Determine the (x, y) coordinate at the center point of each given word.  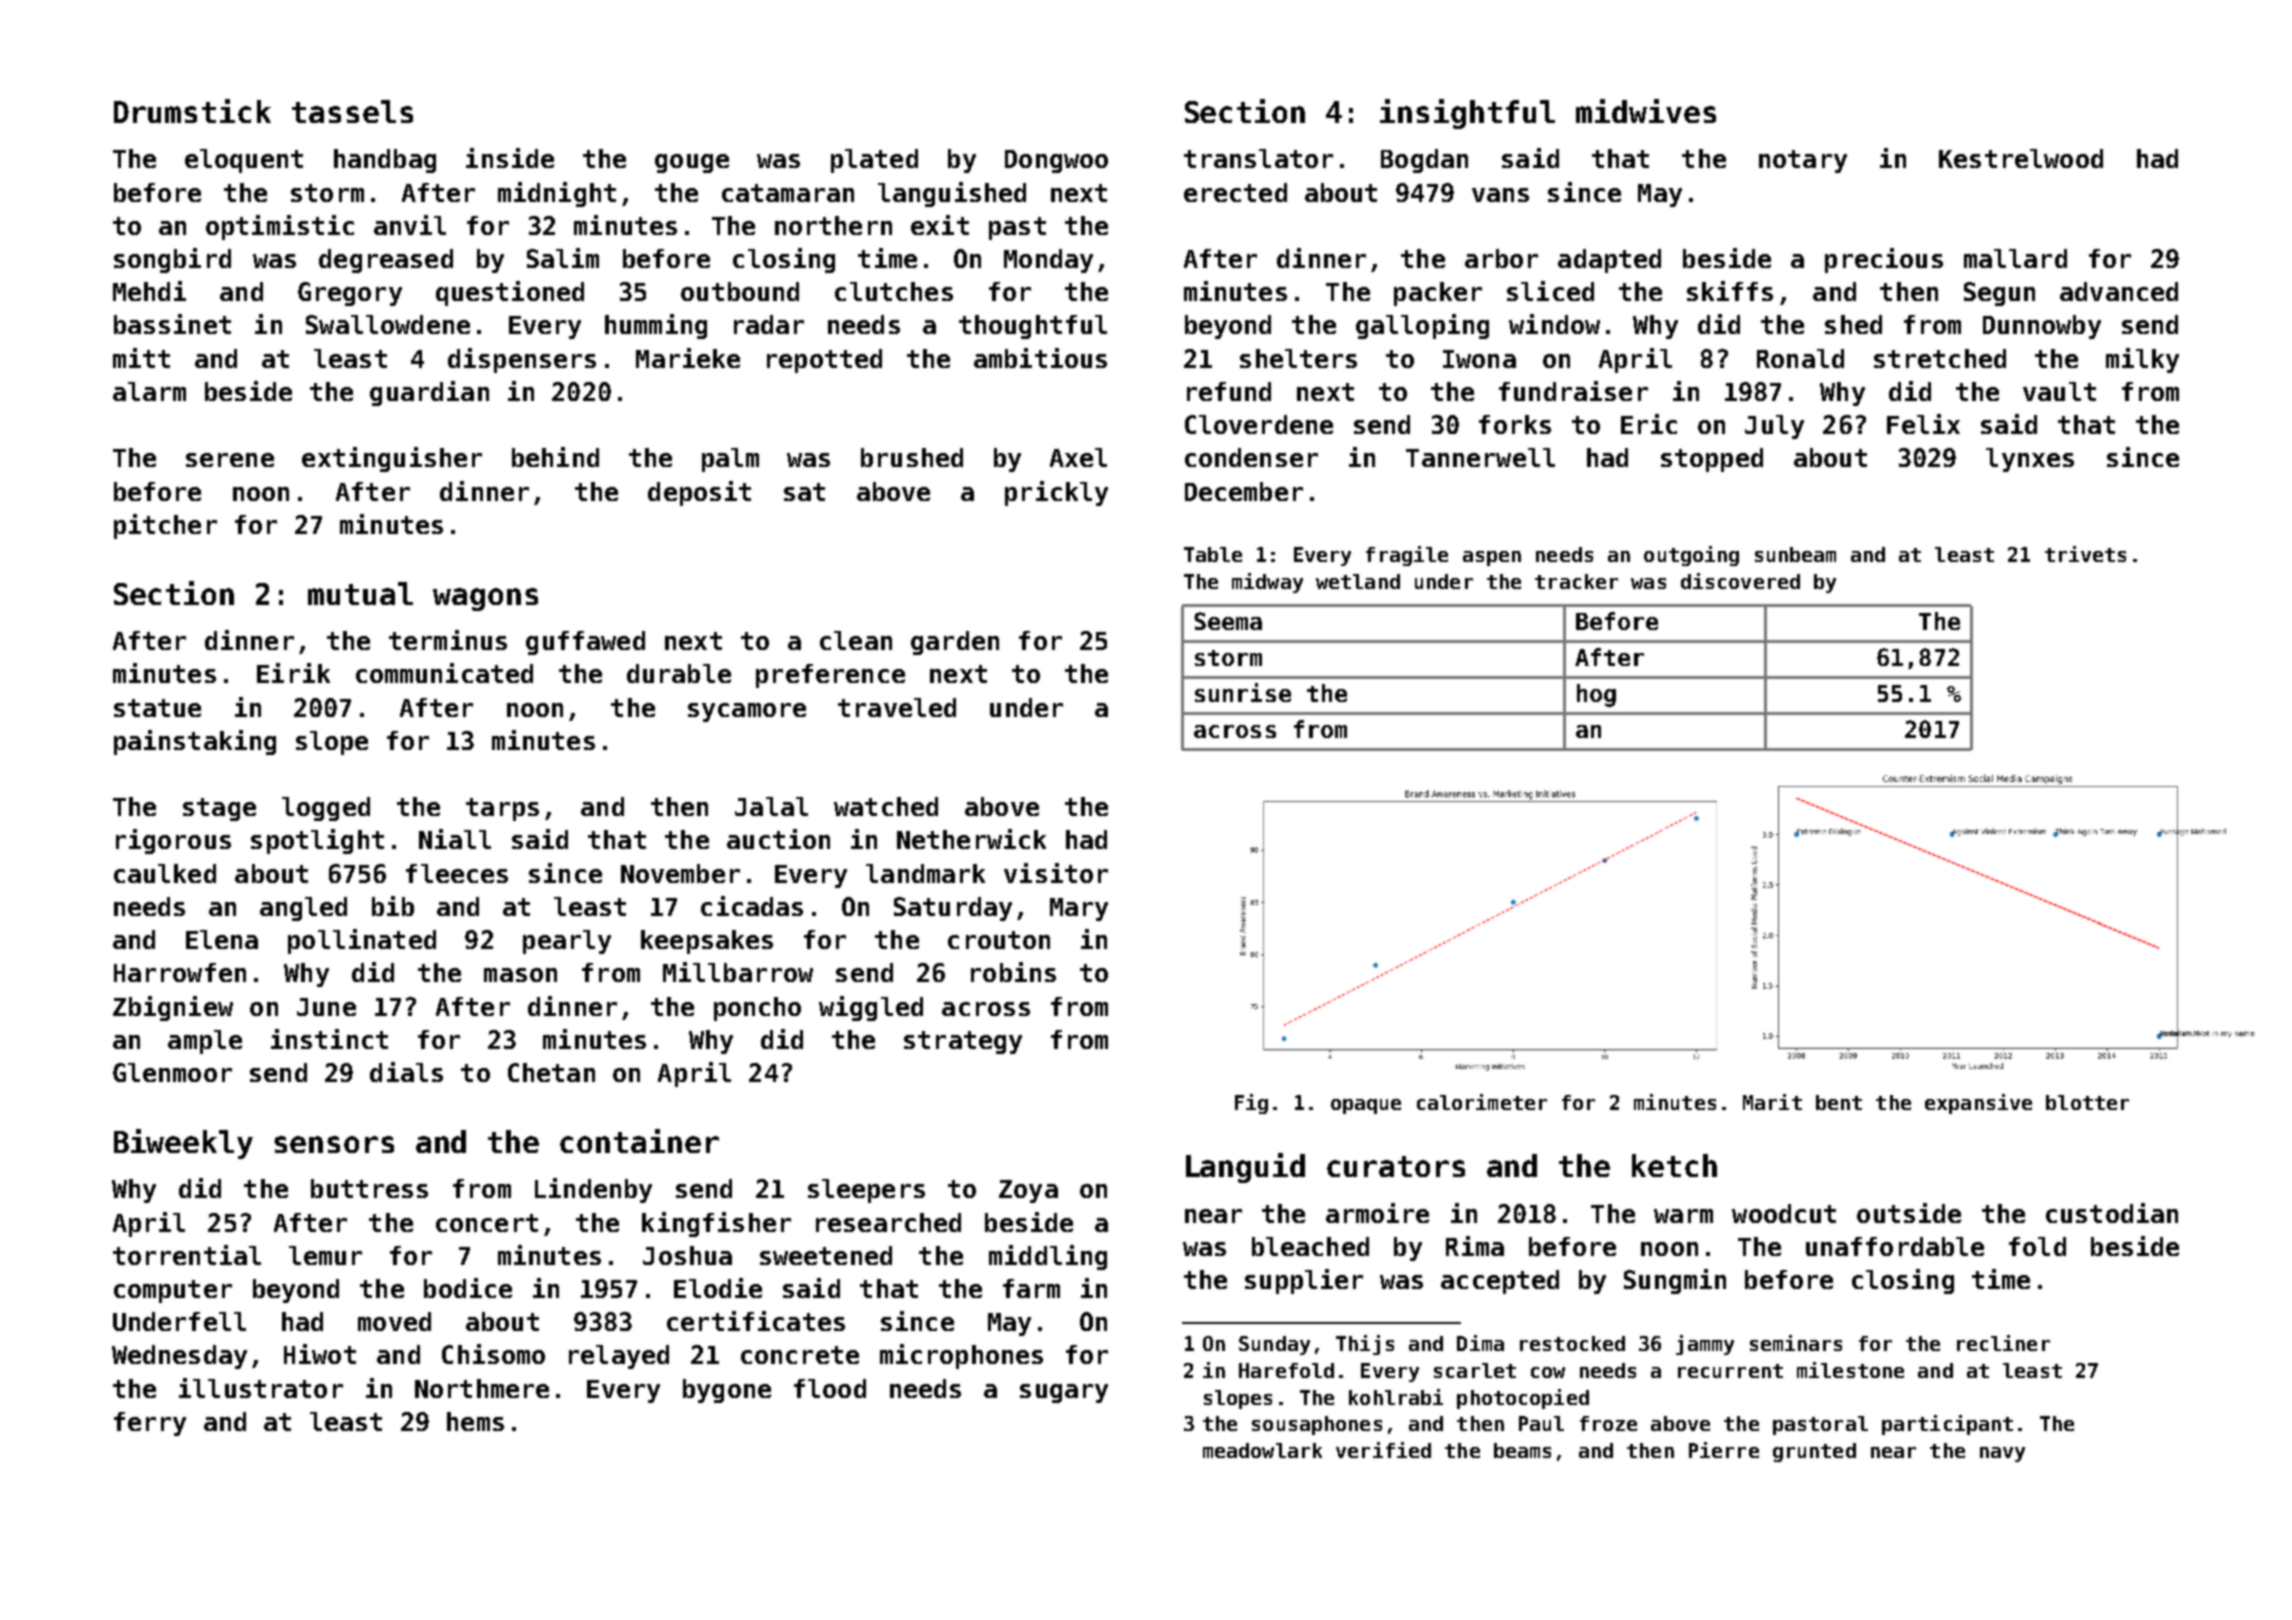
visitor (1056, 873)
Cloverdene (1259, 424)
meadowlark (1262, 1450)
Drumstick (192, 111)
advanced (2119, 291)
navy (2002, 1454)
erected (1235, 192)
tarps (502, 809)
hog (1596, 695)
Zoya (1028, 1191)
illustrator (261, 1388)
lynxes (2030, 460)
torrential (187, 1255)
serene (230, 460)
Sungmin (1675, 1281)
